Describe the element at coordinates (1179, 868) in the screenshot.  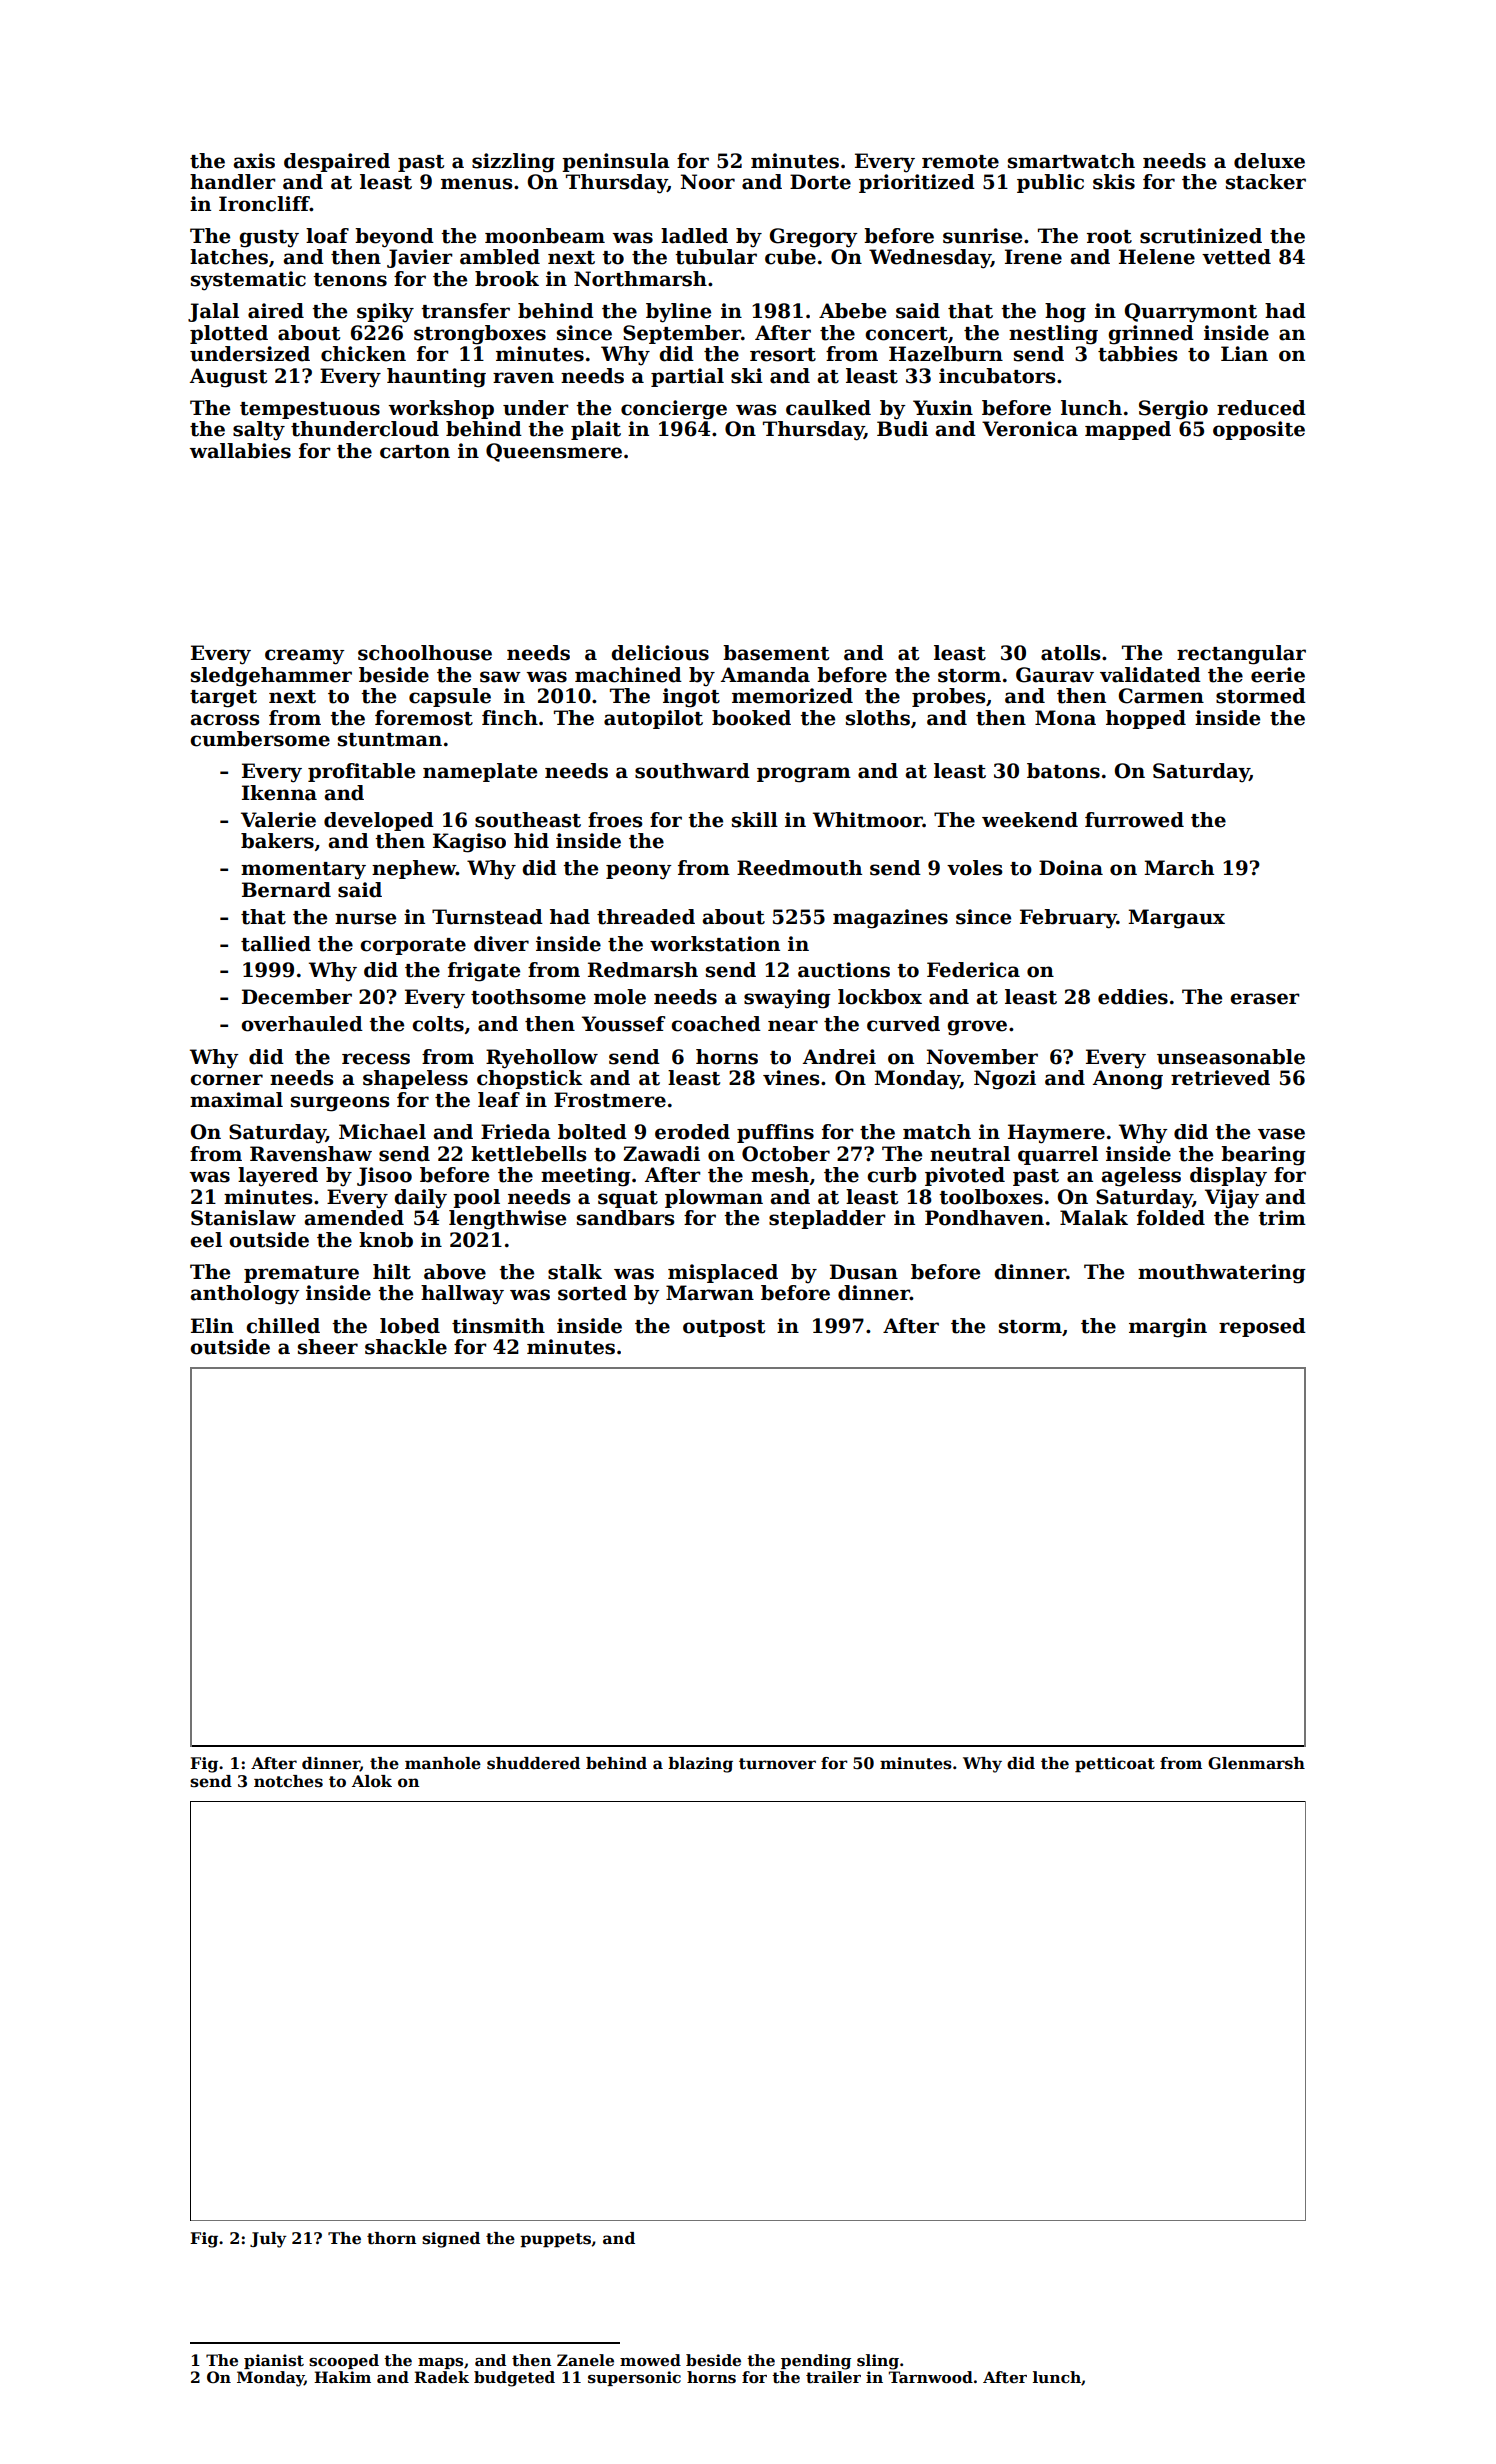
I see `March` at that location.
